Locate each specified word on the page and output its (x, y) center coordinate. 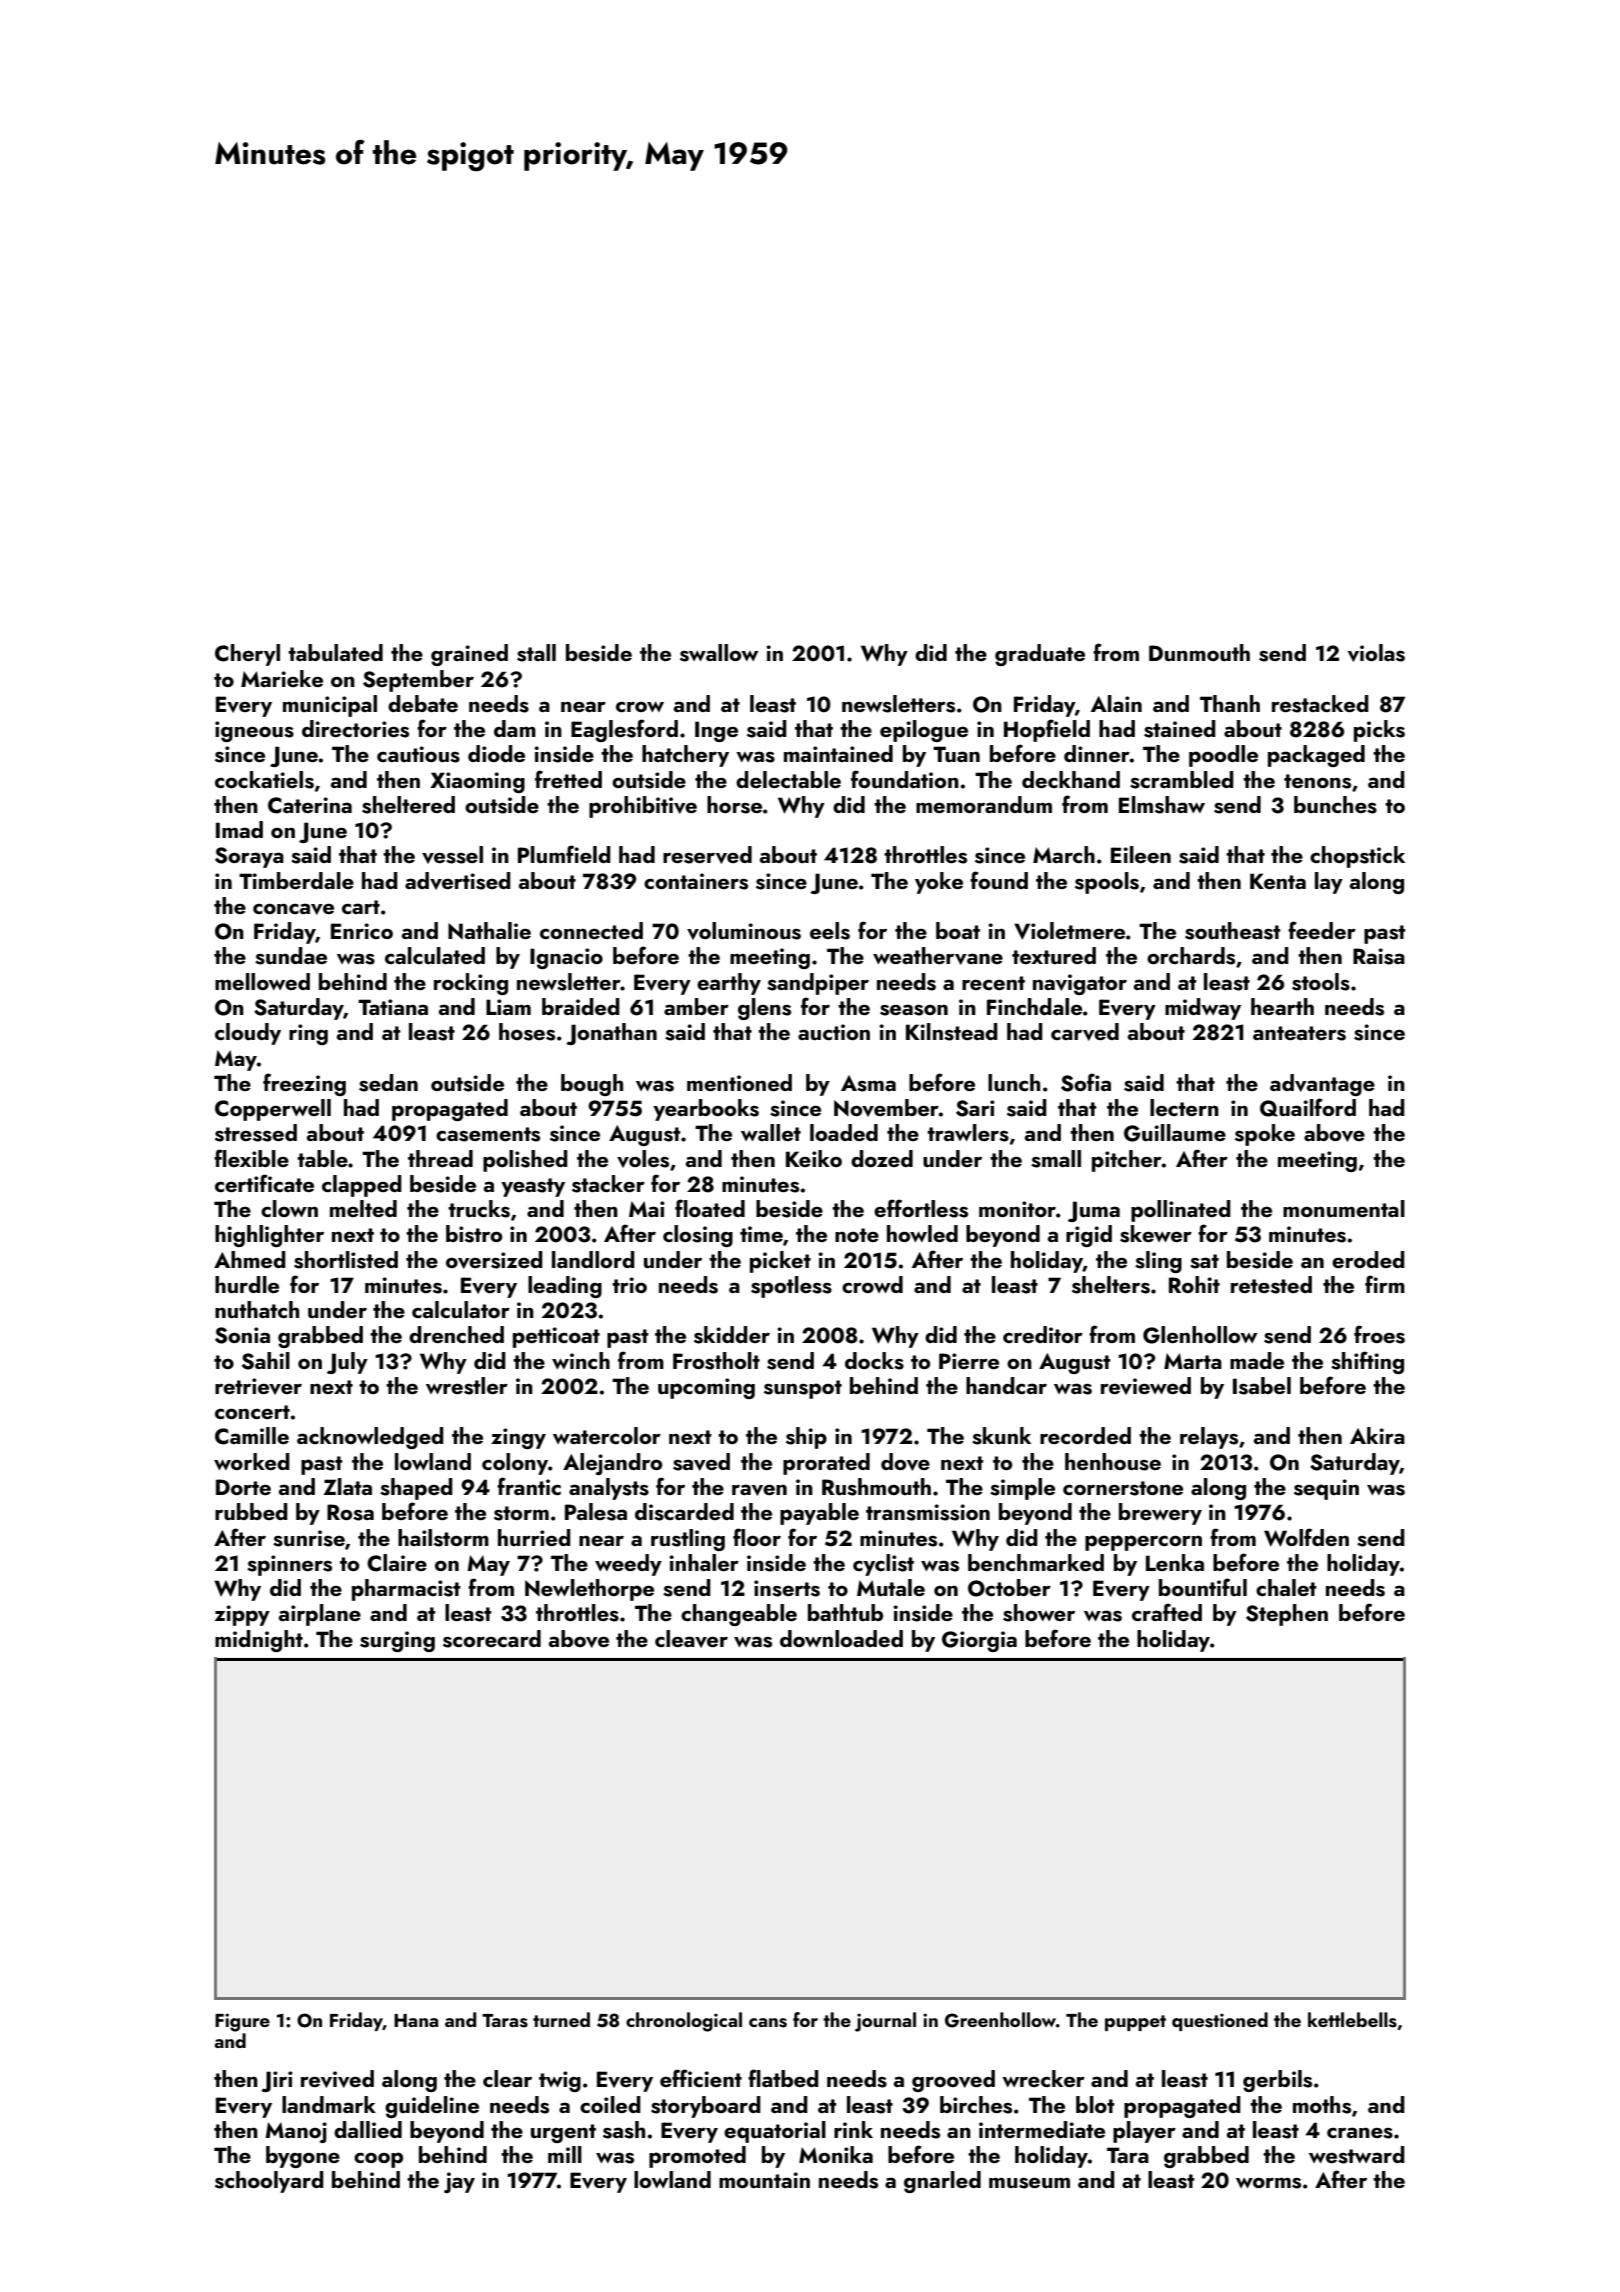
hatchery (685, 756)
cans (768, 2023)
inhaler (704, 1562)
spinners (289, 1565)
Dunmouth (1199, 652)
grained (469, 655)
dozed (882, 1158)
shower (1039, 1613)
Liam (508, 1007)
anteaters (1299, 1033)
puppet (1135, 2023)
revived (337, 2079)
